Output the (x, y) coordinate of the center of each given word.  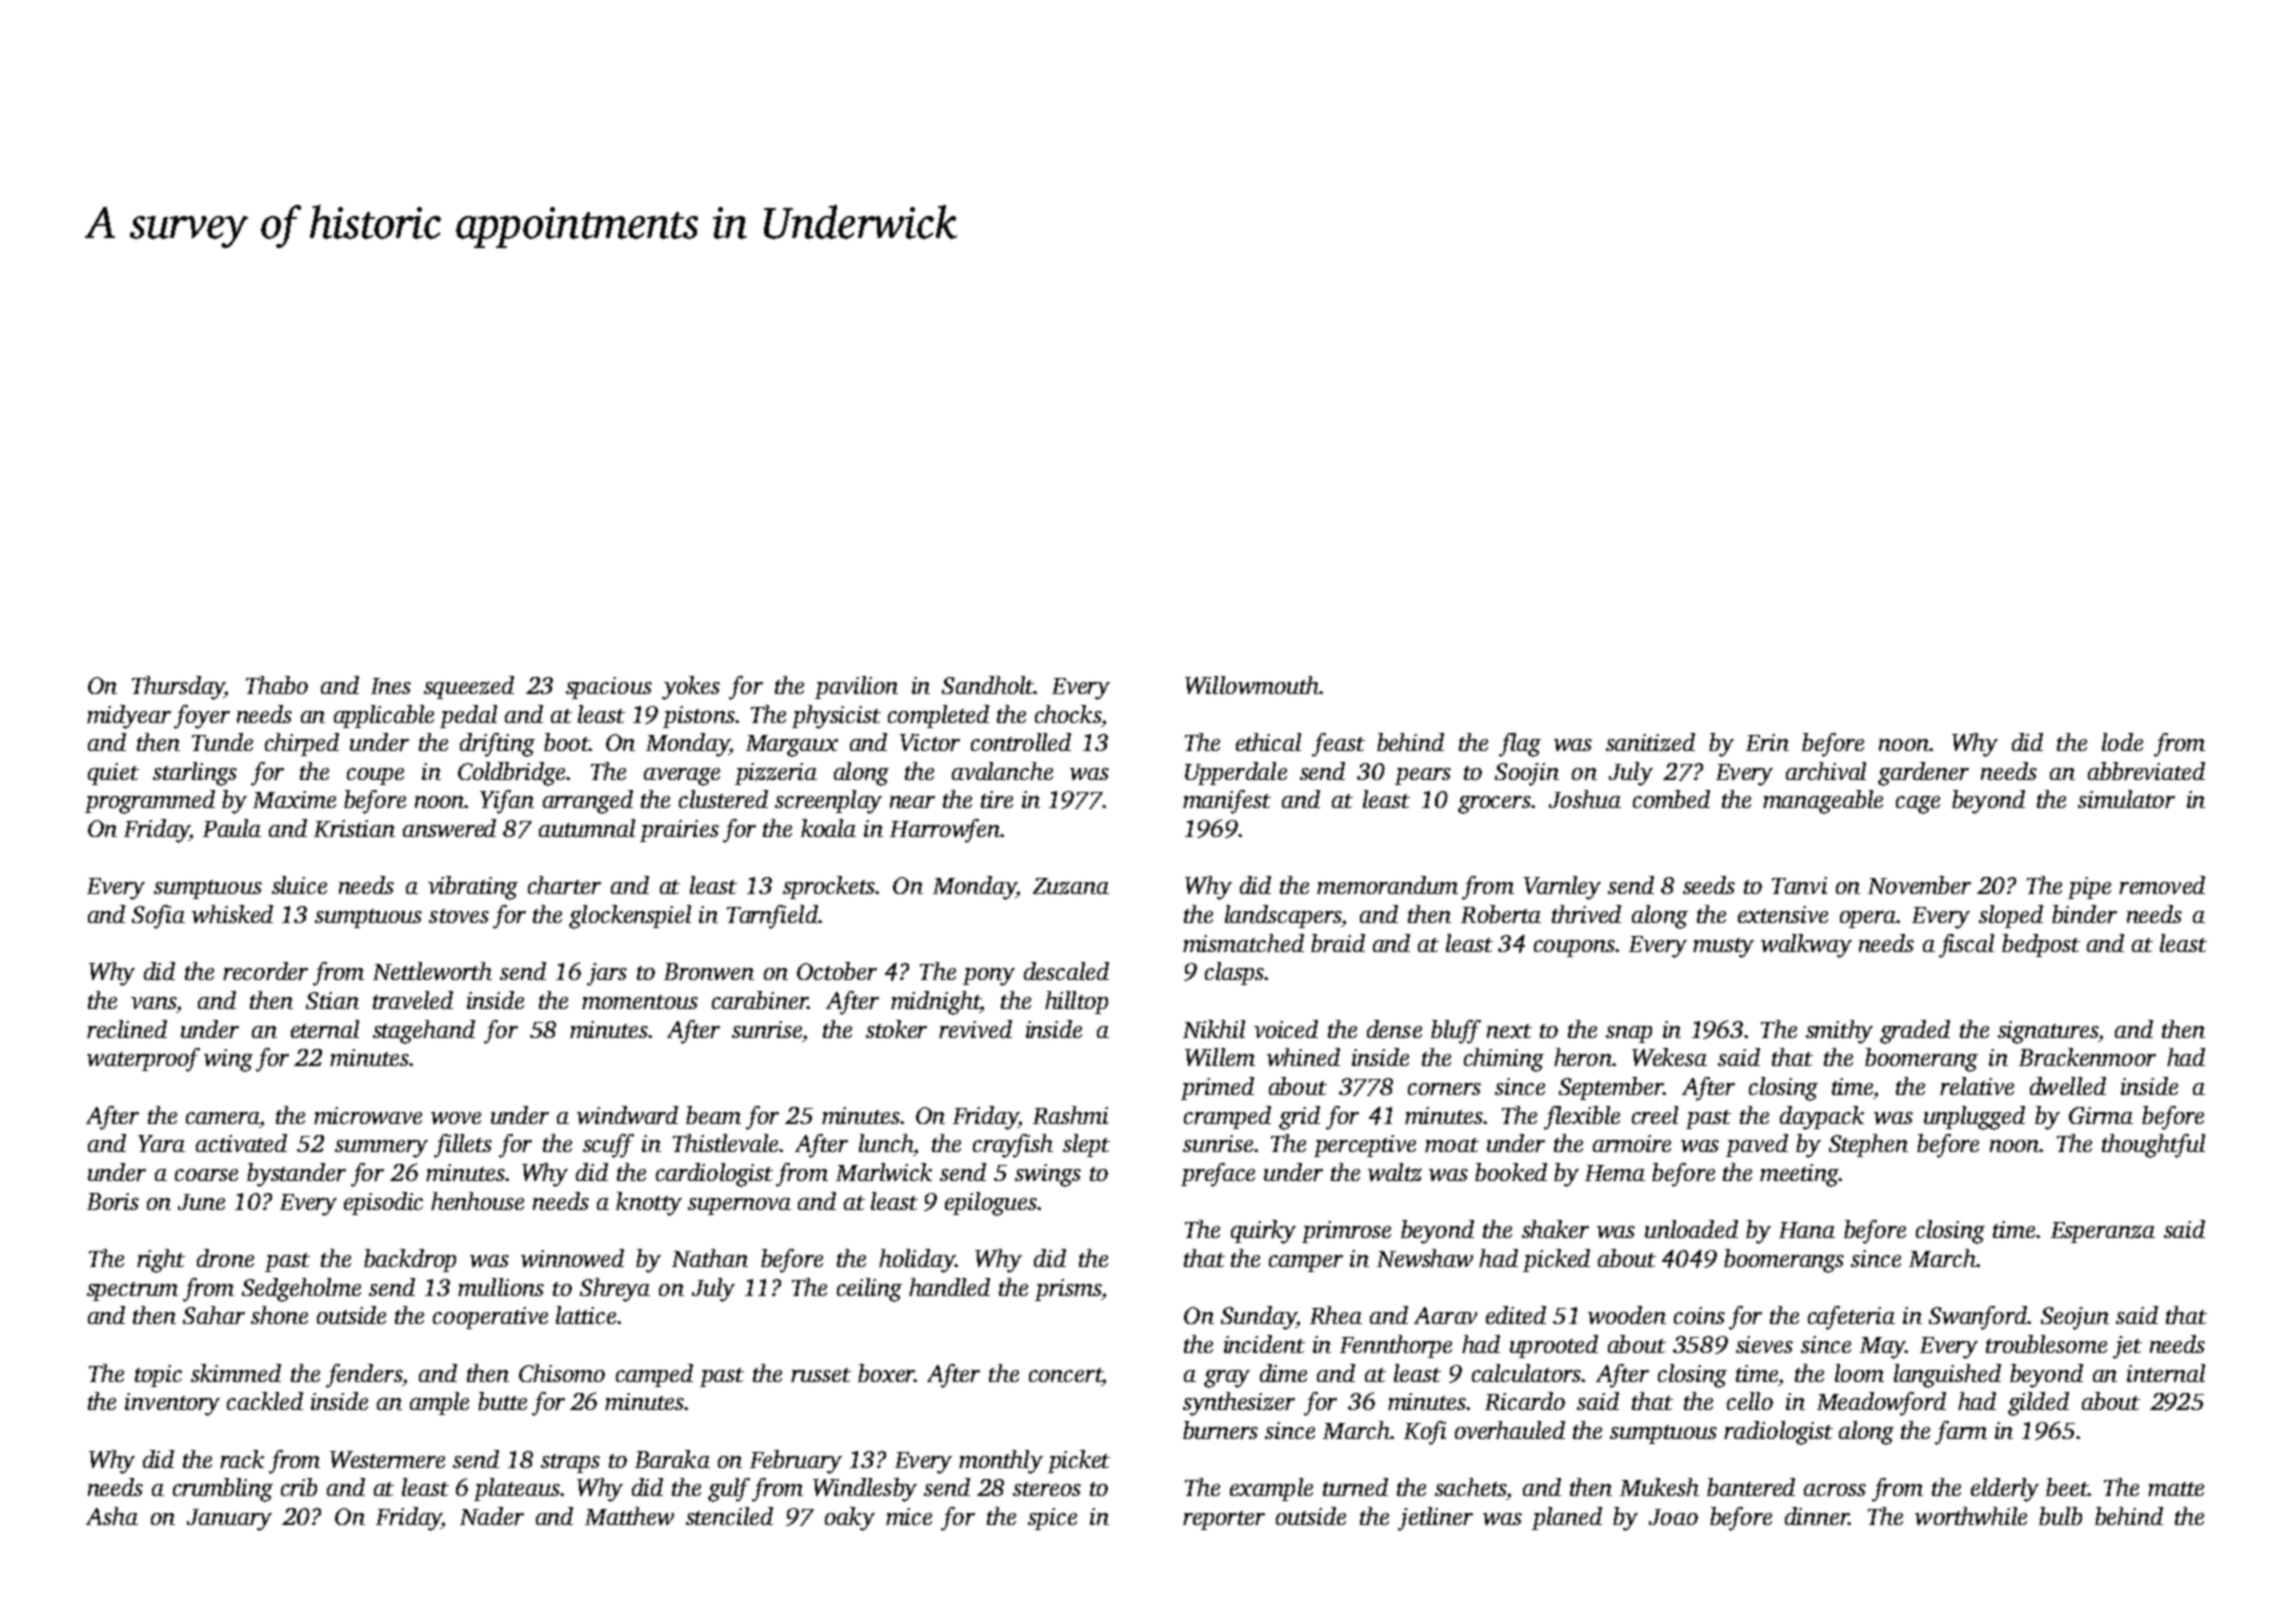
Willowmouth (1252, 685)
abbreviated (2146, 771)
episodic (383, 1203)
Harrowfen (945, 831)
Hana (1807, 1230)
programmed (150, 802)
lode (2122, 742)
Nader (492, 1516)
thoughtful (2153, 1146)
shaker (1555, 1229)
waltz (1395, 1172)
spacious (609, 688)
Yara (161, 1143)
